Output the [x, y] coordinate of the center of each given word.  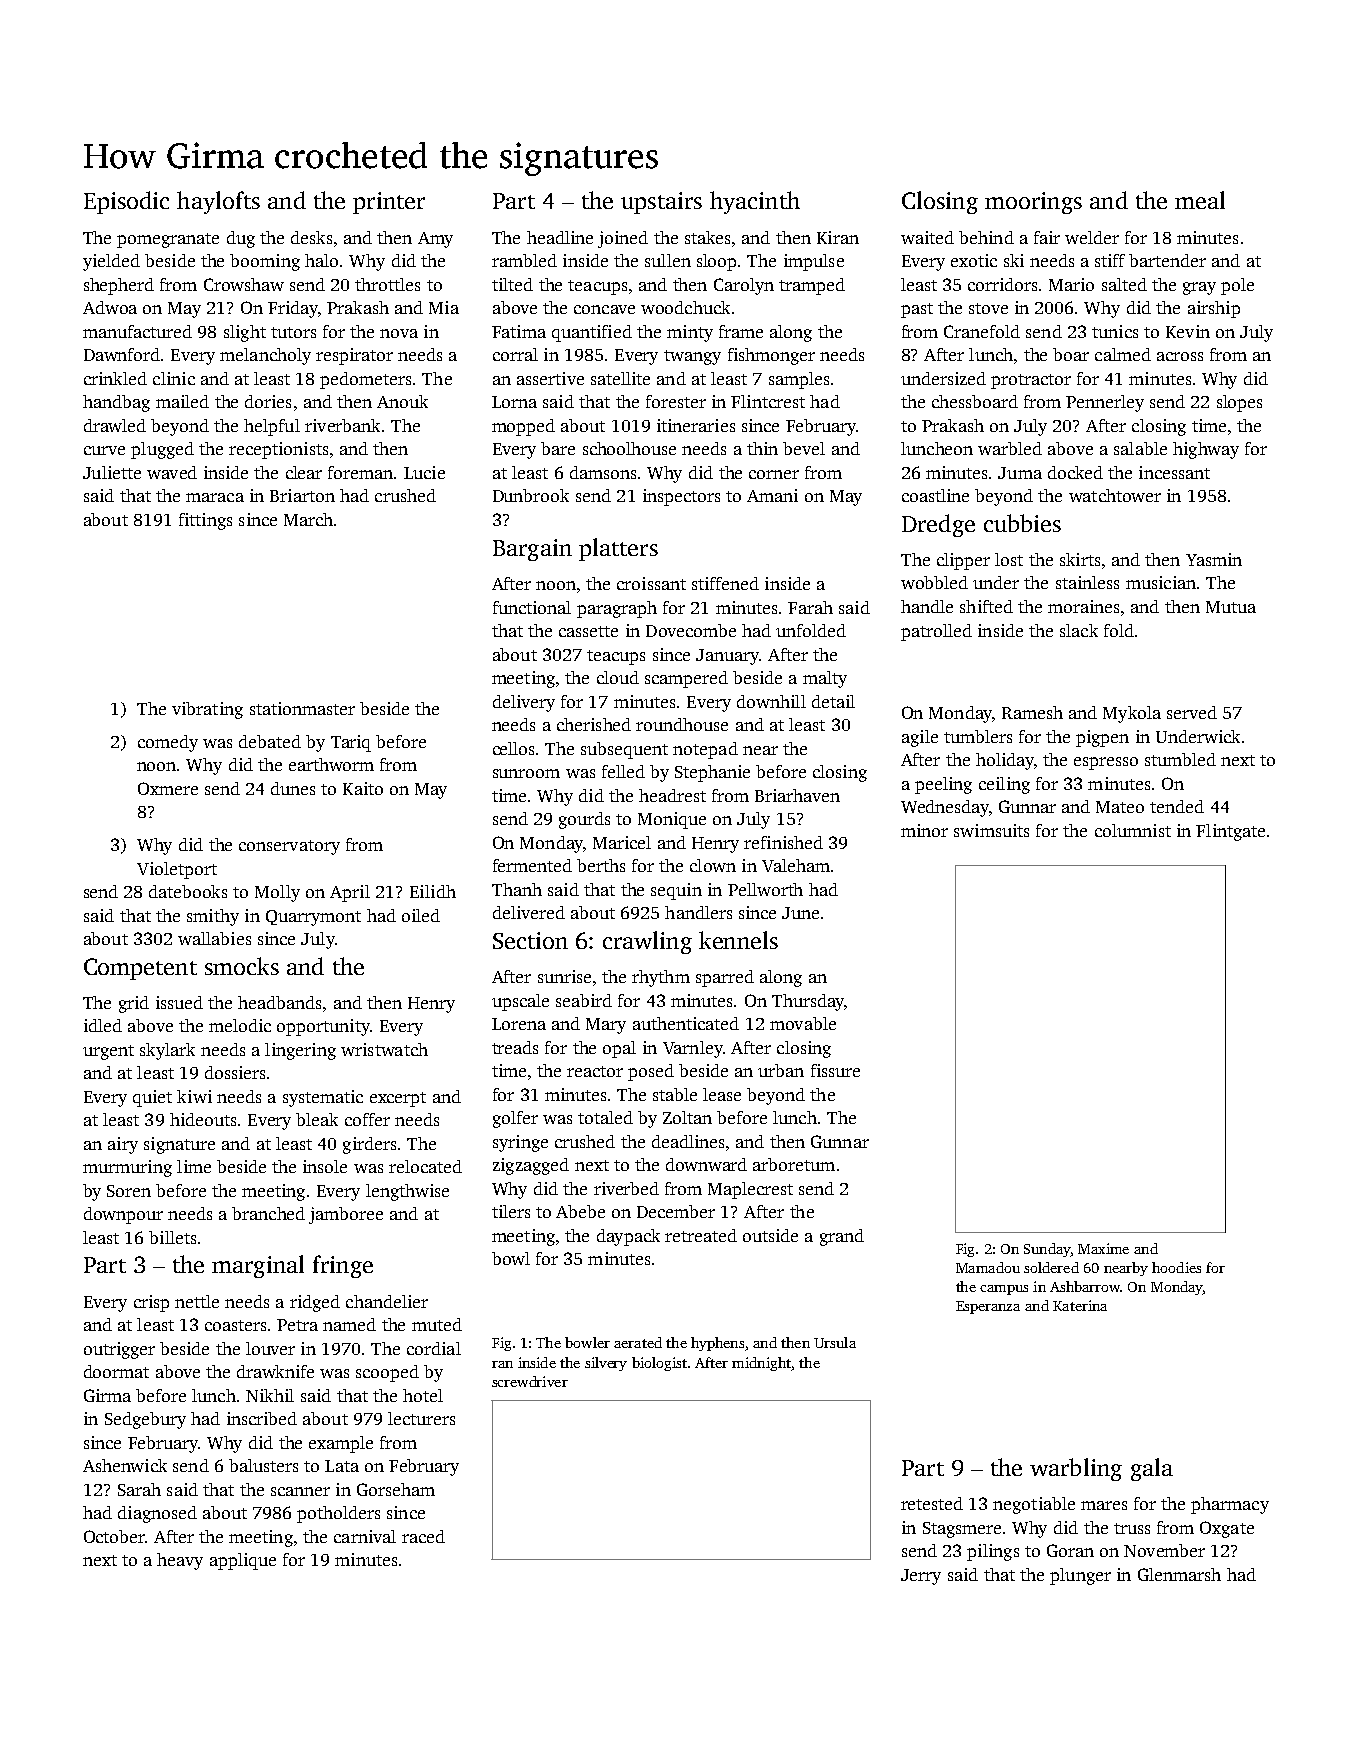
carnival [365, 1536]
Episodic [126, 202]
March [308, 519]
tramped [812, 286]
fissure [835, 1070]
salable [1140, 448]
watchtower [1115, 495]
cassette [588, 631]
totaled [605, 1117]
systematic [323, 1098]
